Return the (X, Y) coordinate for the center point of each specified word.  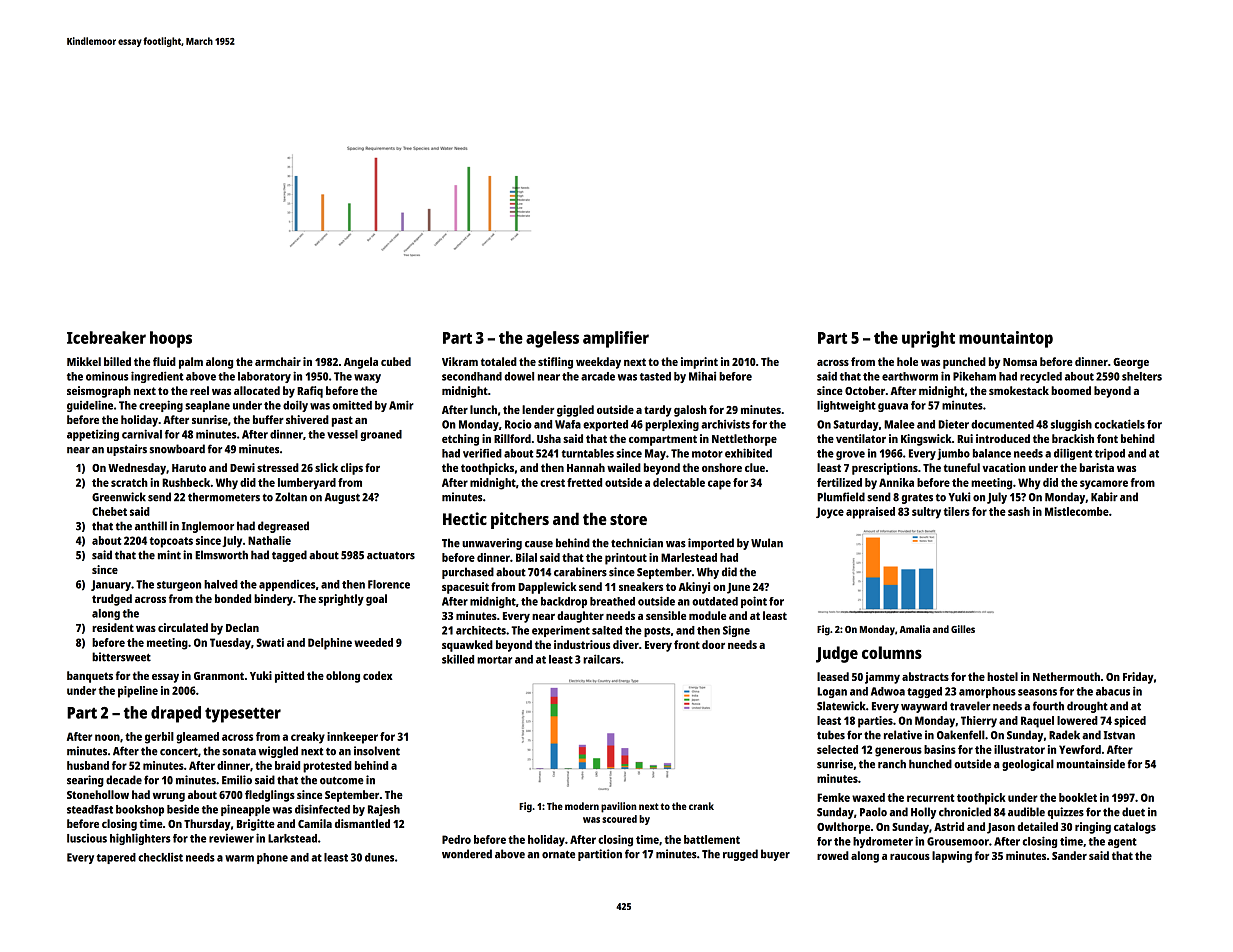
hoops (171, 339)
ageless (552, 339)
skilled (458, 659)
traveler (970, 706)
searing (85, 781)
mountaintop (1006, 339)
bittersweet (121, 657)
